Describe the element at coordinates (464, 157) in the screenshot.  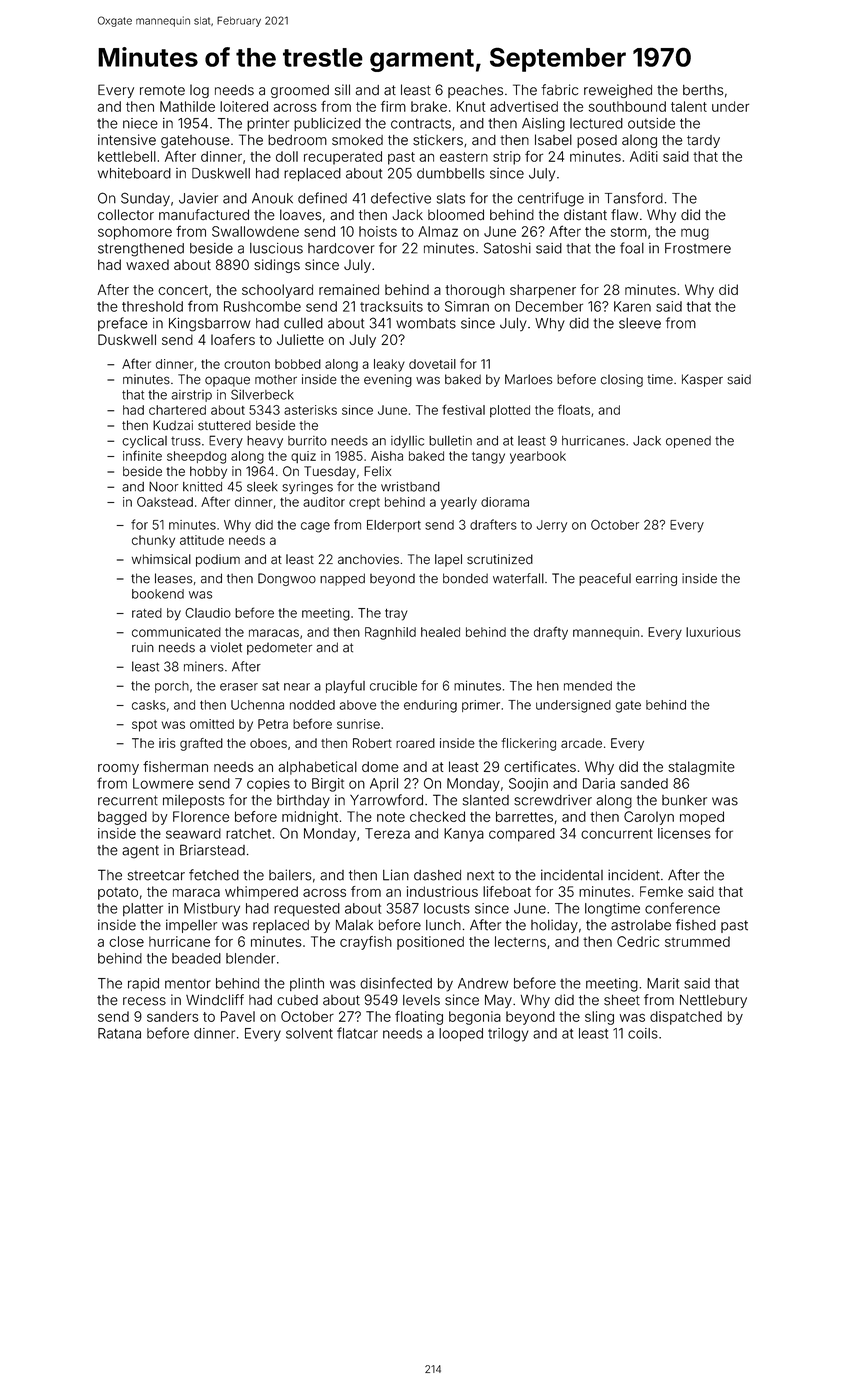
I see `eastern` at that location.
